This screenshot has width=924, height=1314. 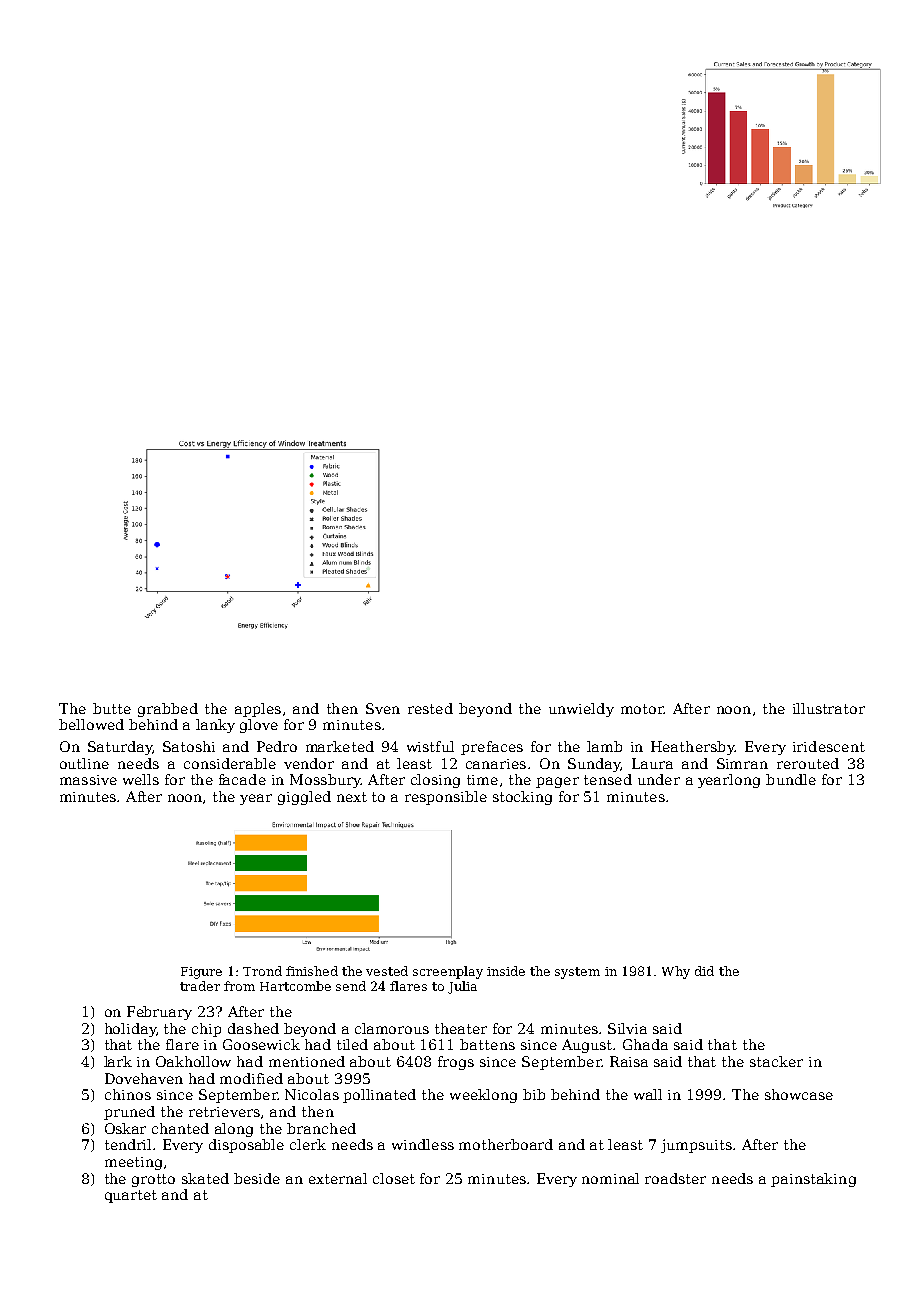 What do you see at coordinates (627, 1028) in the screenshot?
I see `Silvia` at bounding box center [627, 1028].
